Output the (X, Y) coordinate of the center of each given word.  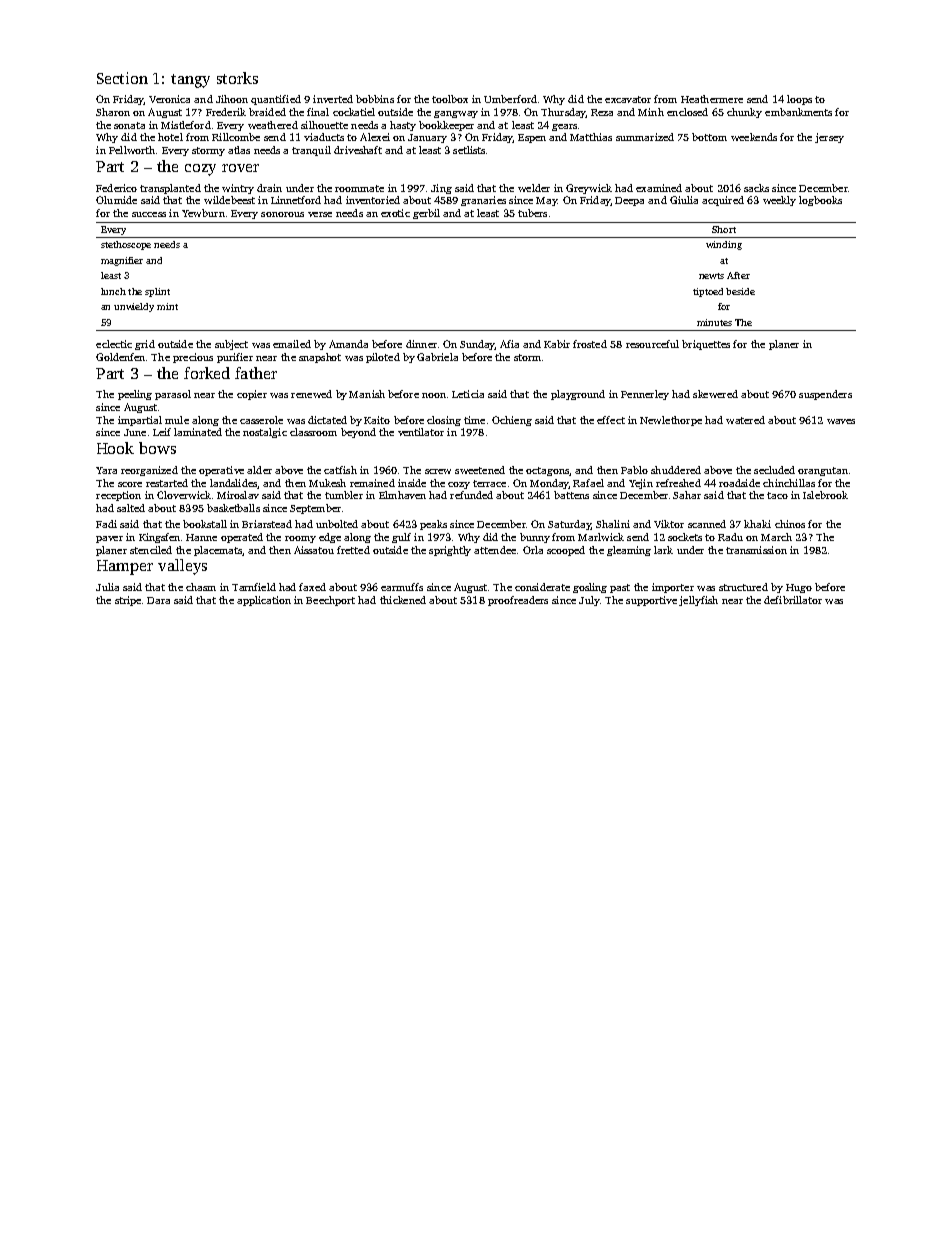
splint (157, 292)
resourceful (652, 344)
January (427, 138)
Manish (367, 394)
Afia (509, 344)
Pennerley (645, 395)
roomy (300, 539)
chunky (744, 113)
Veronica (169, 99)
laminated (198, 432)
